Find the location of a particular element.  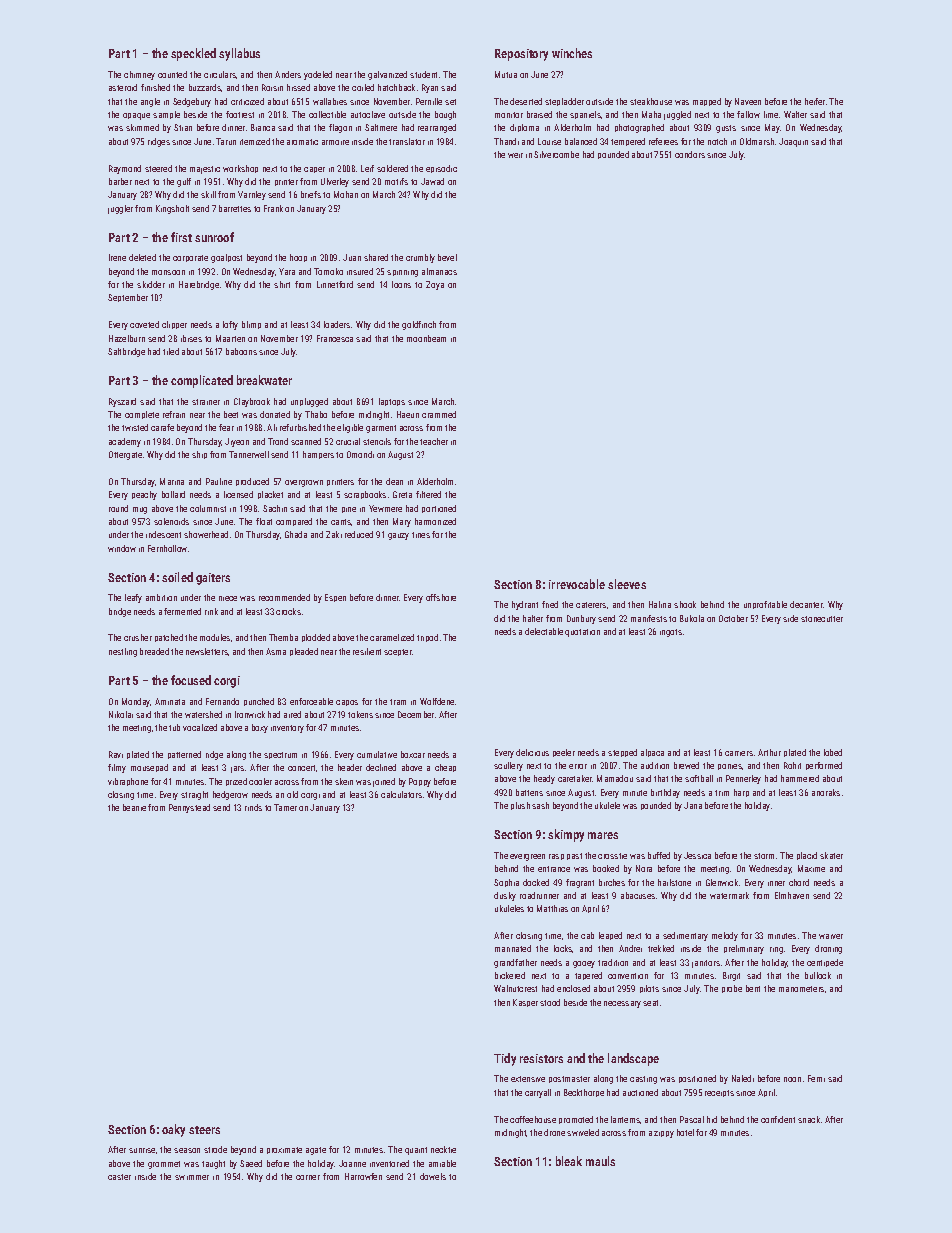

Joaquin is located at coordinates (793, 142).
